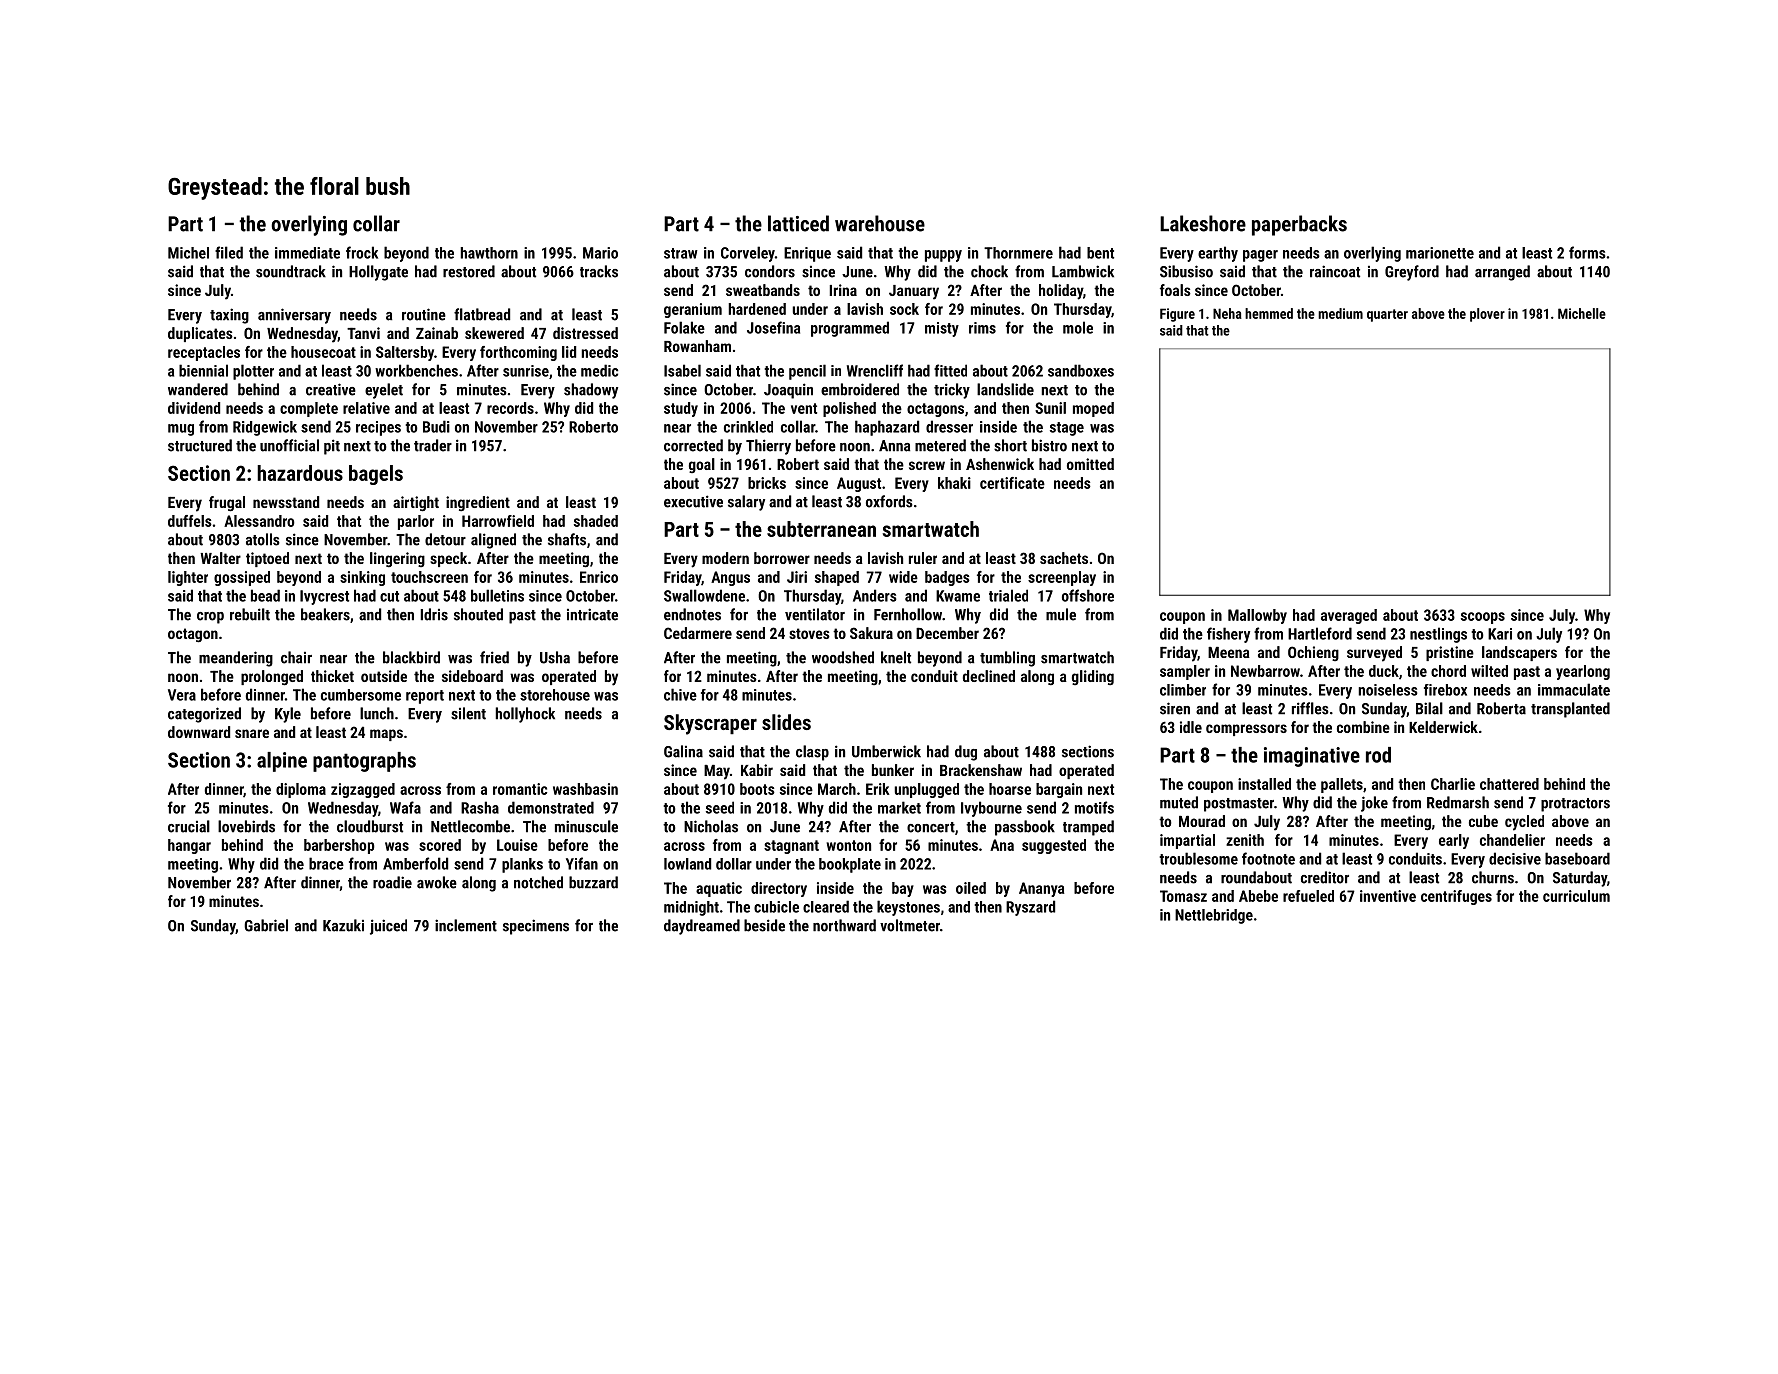 The width and height of the screenshot is (1778, 1374). Describe the element at coordinates (875, 370) in the screenshot. I see `Wrencliff` at that location.
